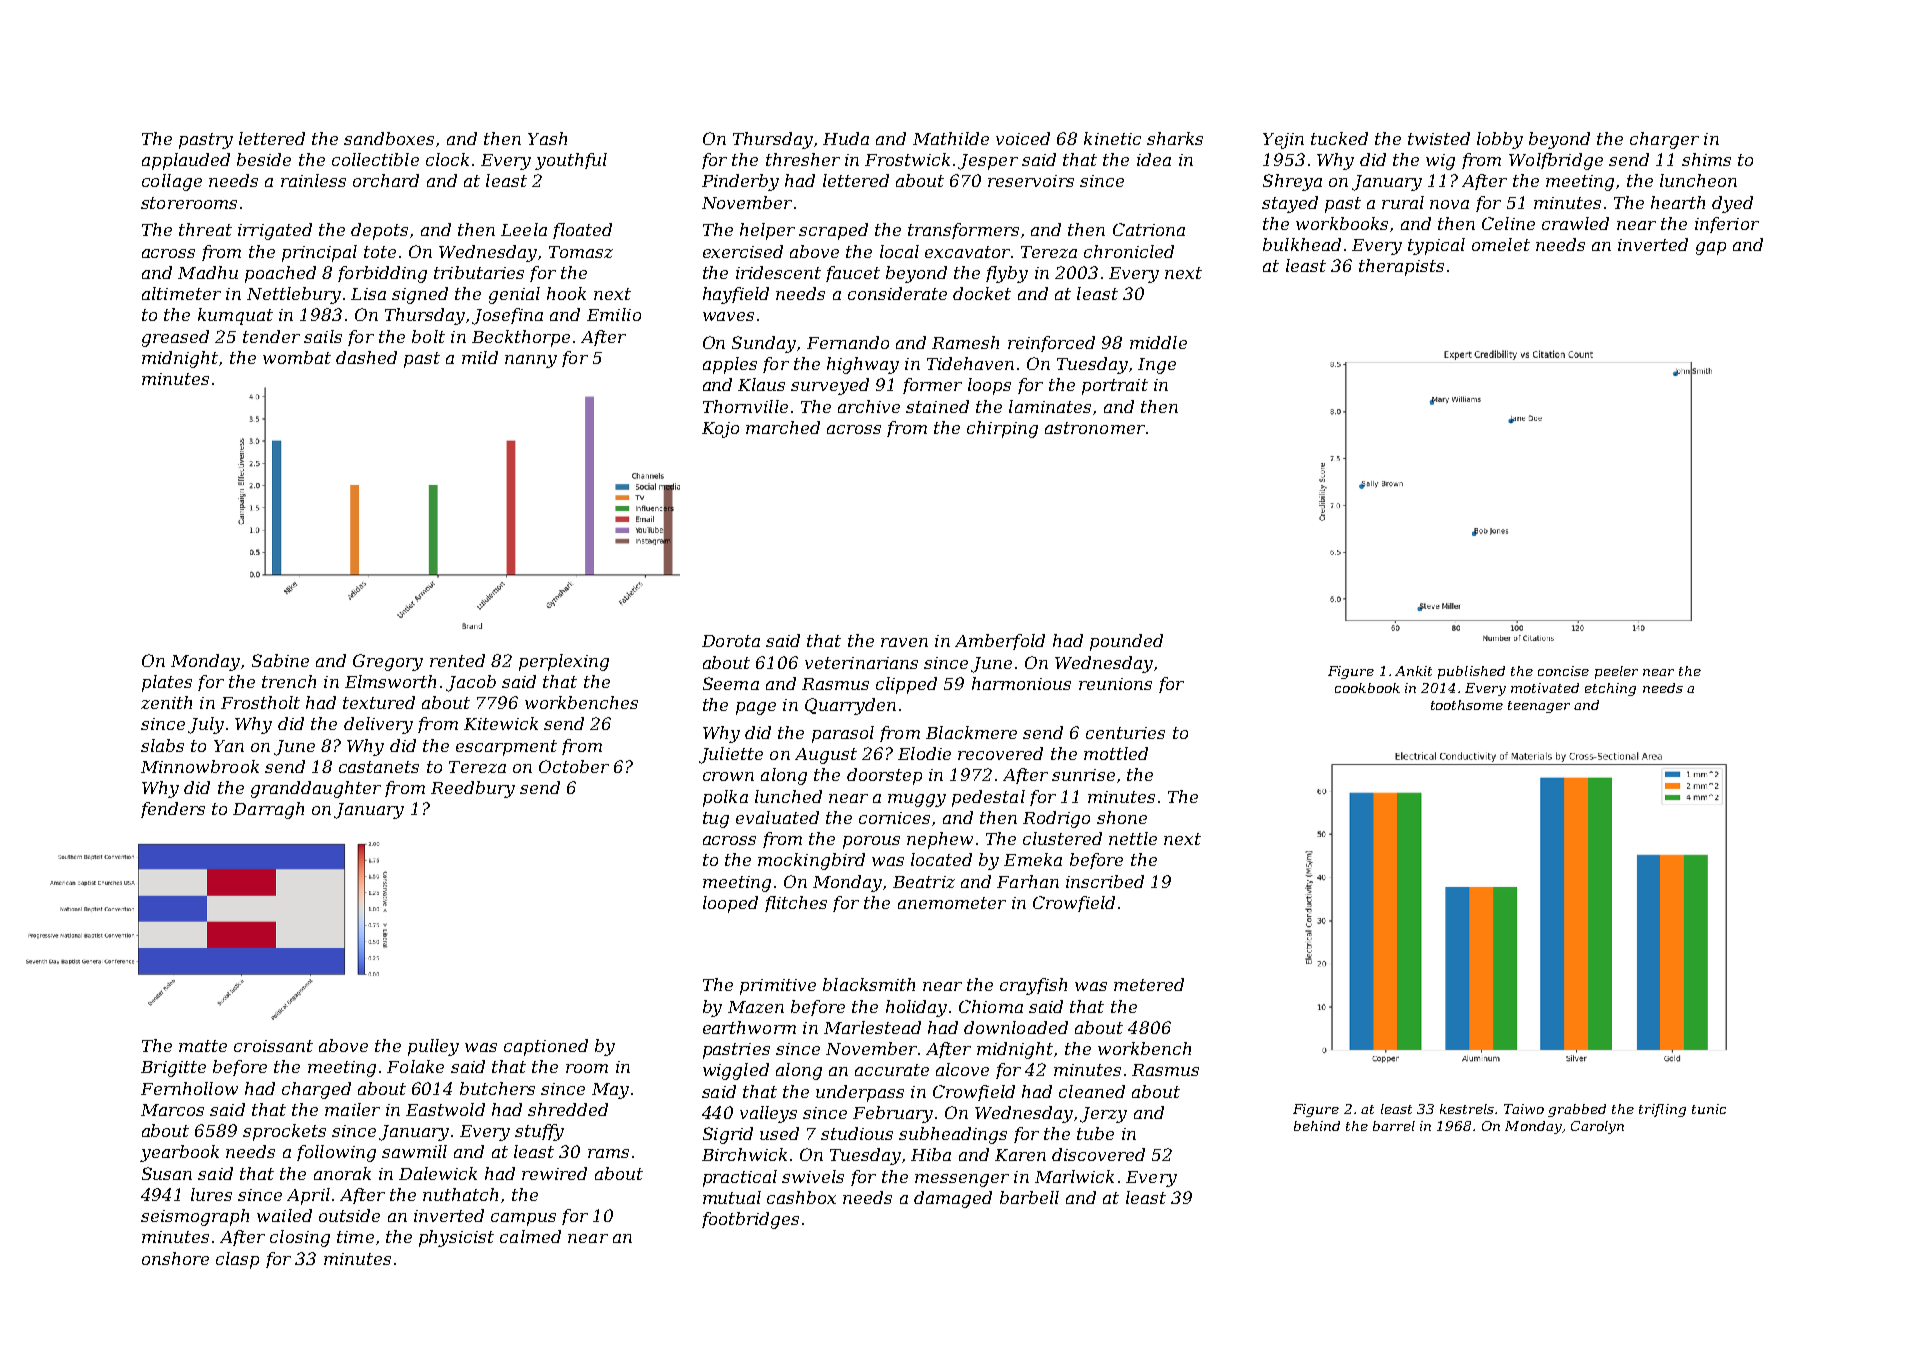  What do you see at coordinates (457, 660) in the page?
I see `rented` at bounding box center [457, 660].
